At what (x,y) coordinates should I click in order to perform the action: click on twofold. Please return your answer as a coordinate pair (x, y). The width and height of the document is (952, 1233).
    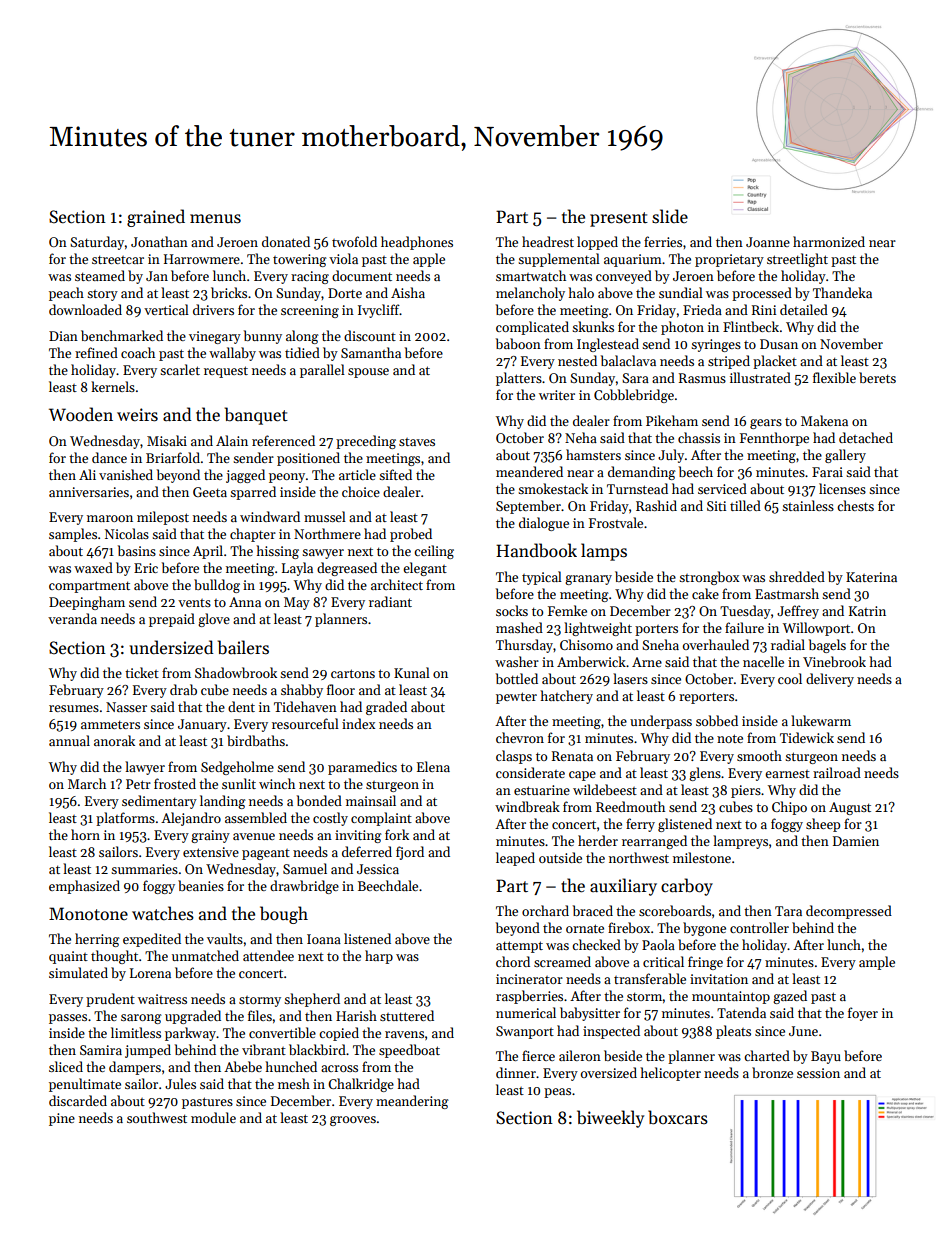
    Looking at the image, I should click on (354, 241).
